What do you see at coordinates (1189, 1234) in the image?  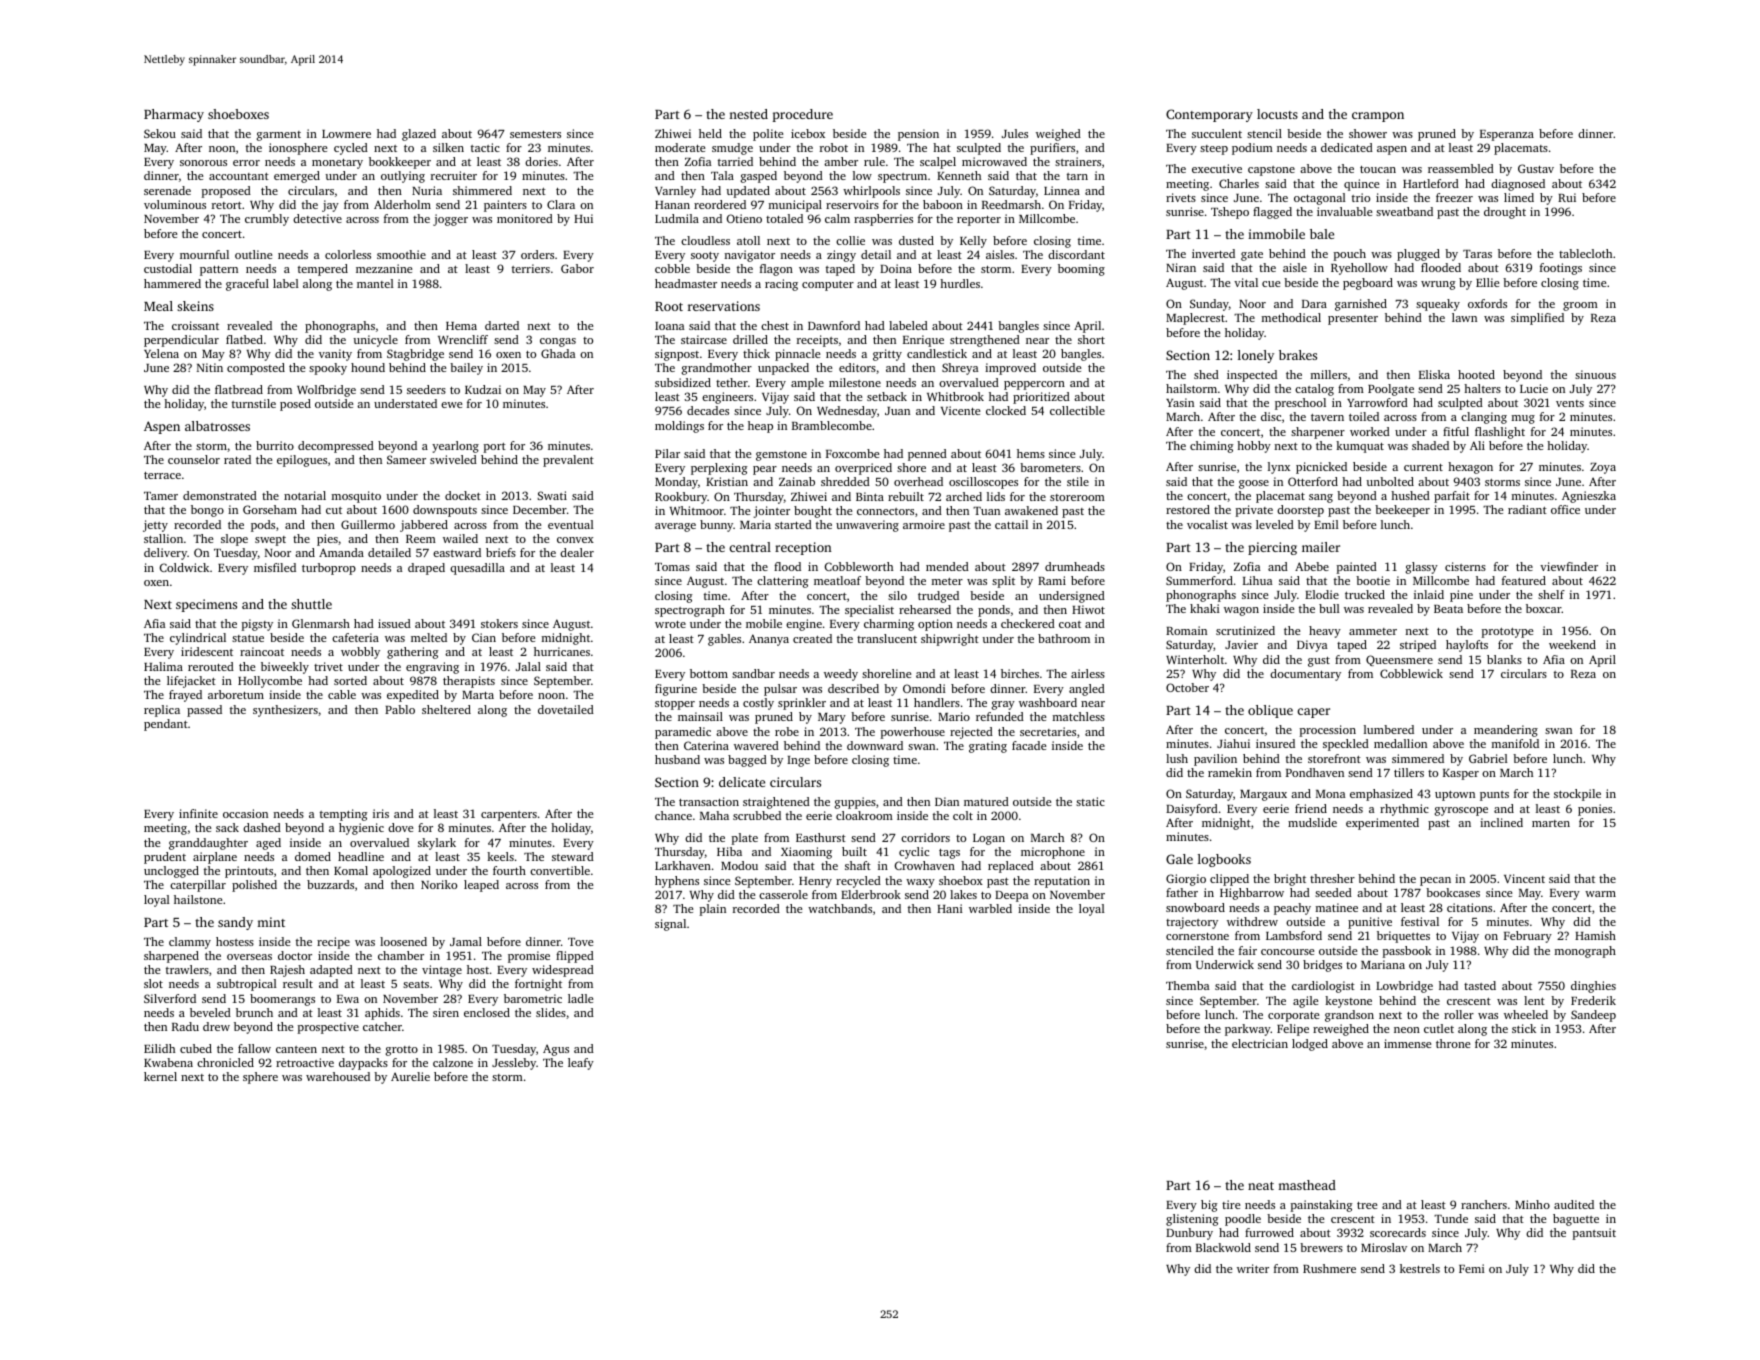 I see `Dunbury` at bounding box center [1189, 1234].
